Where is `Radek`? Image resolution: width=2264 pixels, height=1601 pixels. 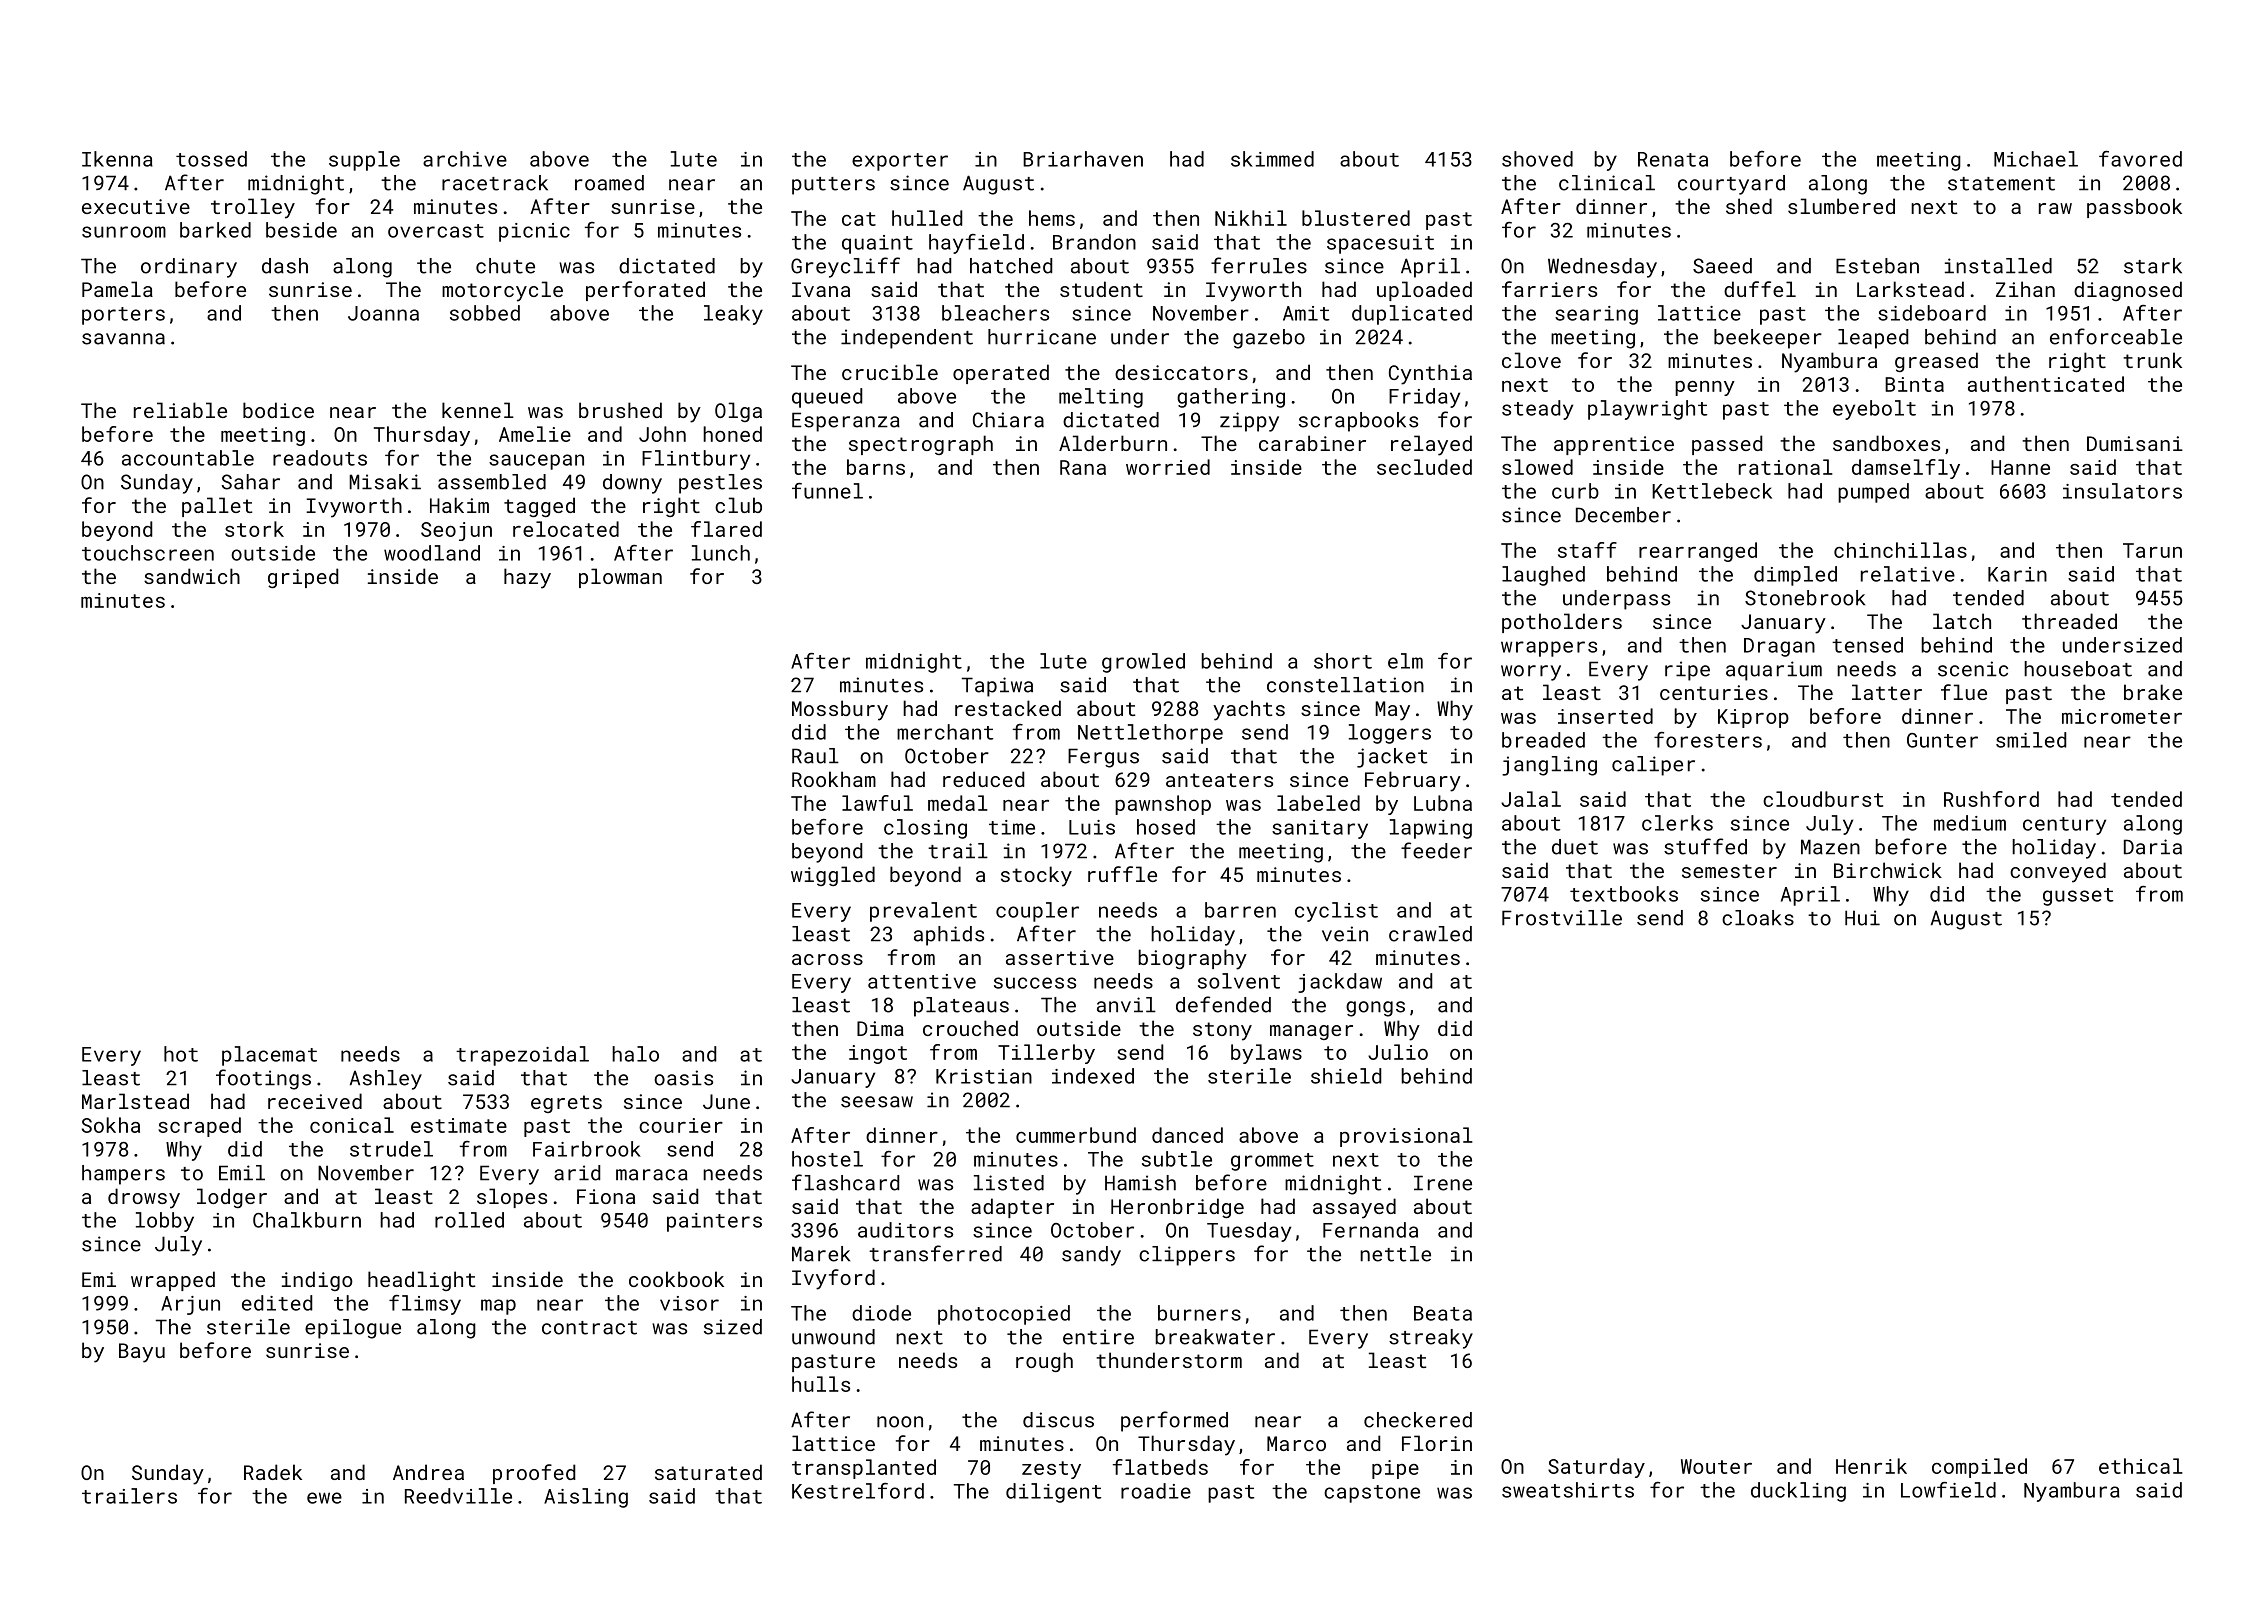
Radek is located at coordinates (273, 1472).
